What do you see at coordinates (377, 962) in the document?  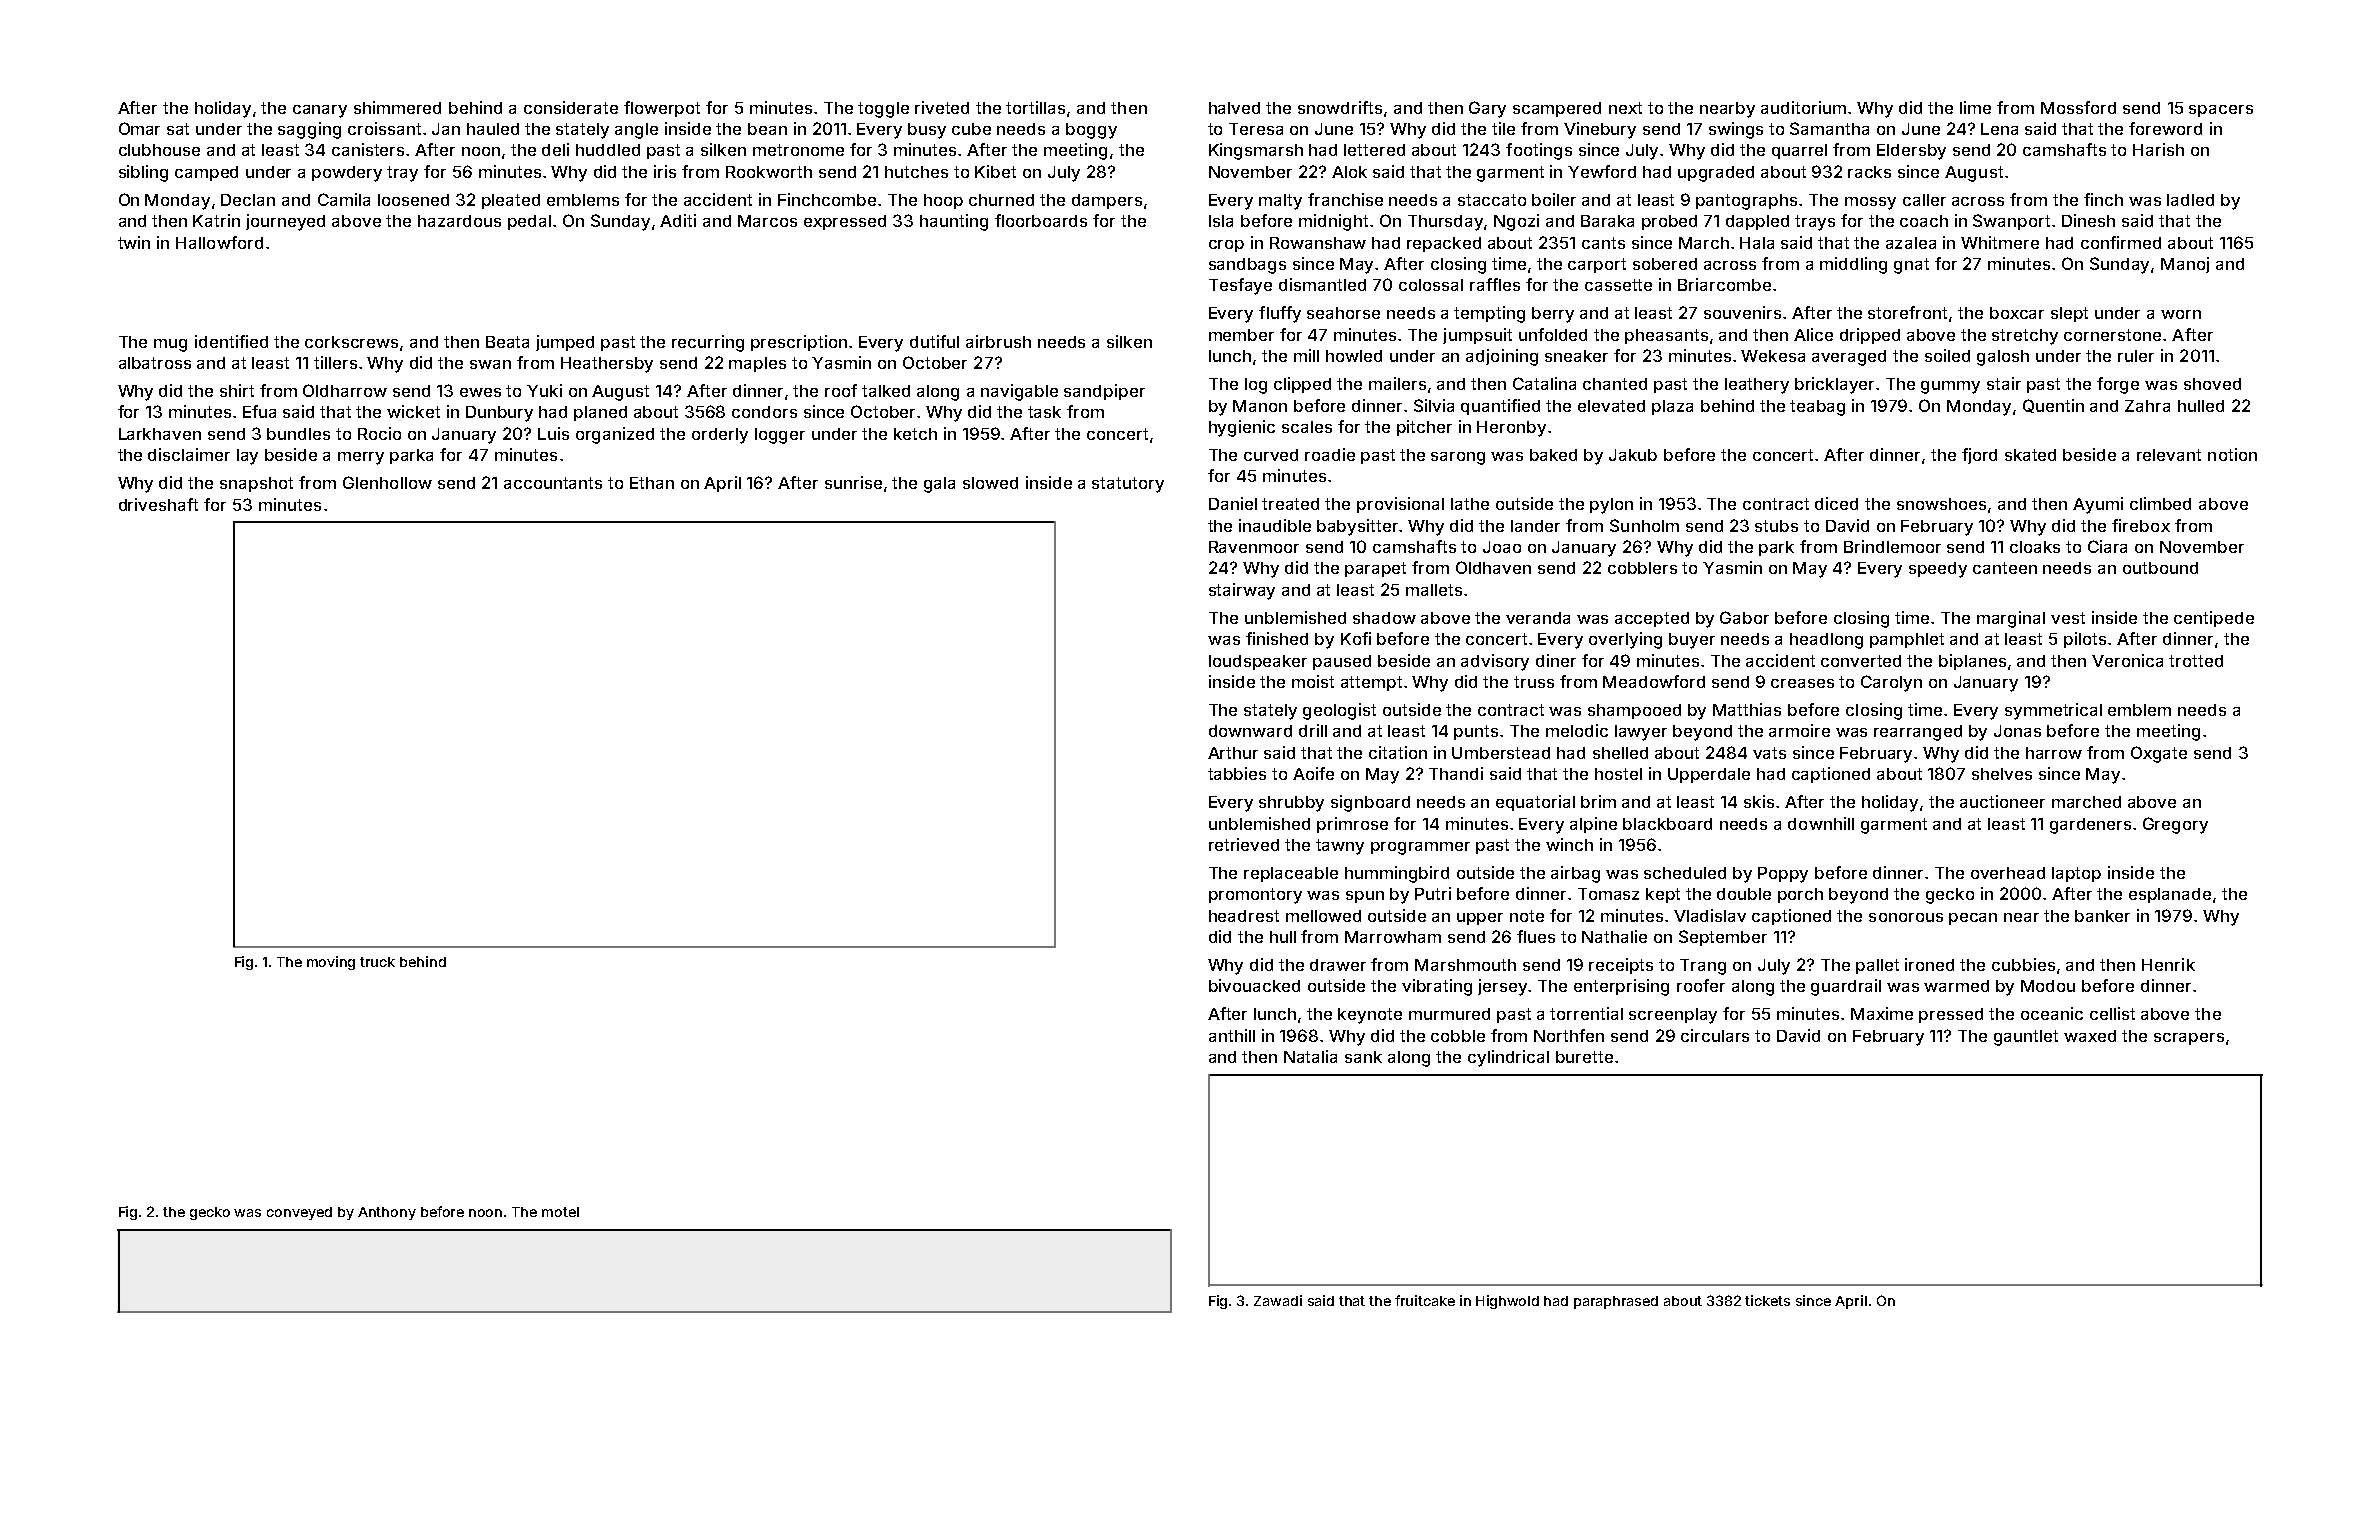 I see `truck` at bounding box center [377, 962].
